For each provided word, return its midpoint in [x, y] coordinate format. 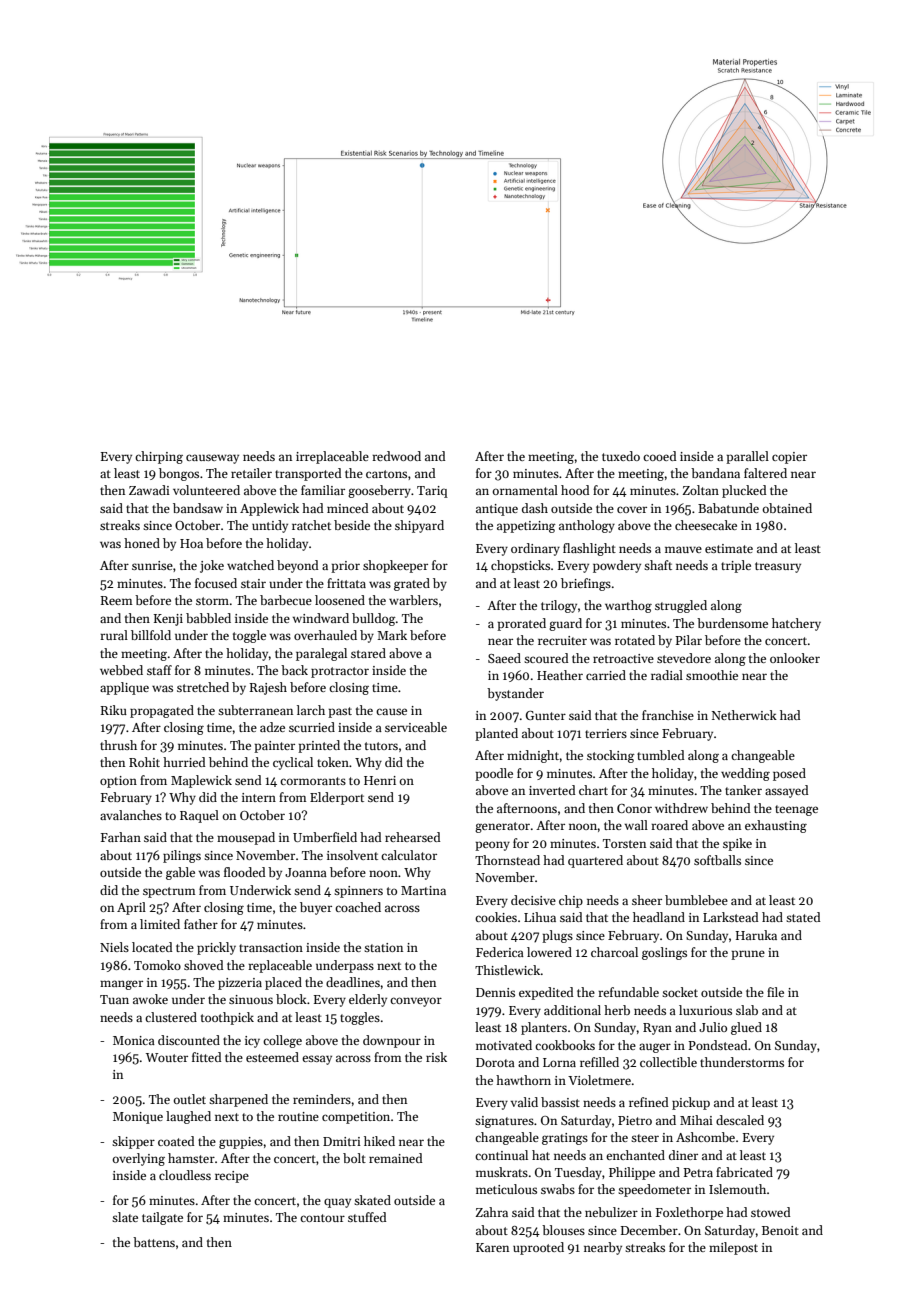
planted [496, 734]
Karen [492, 1247]
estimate [729, 548]
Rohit [144, 762]
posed [789, 774]
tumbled [661, 755]
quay [337, 1203]
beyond [298, 566]
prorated [521, 624]
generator [502, 827]
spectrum [169, 892]
